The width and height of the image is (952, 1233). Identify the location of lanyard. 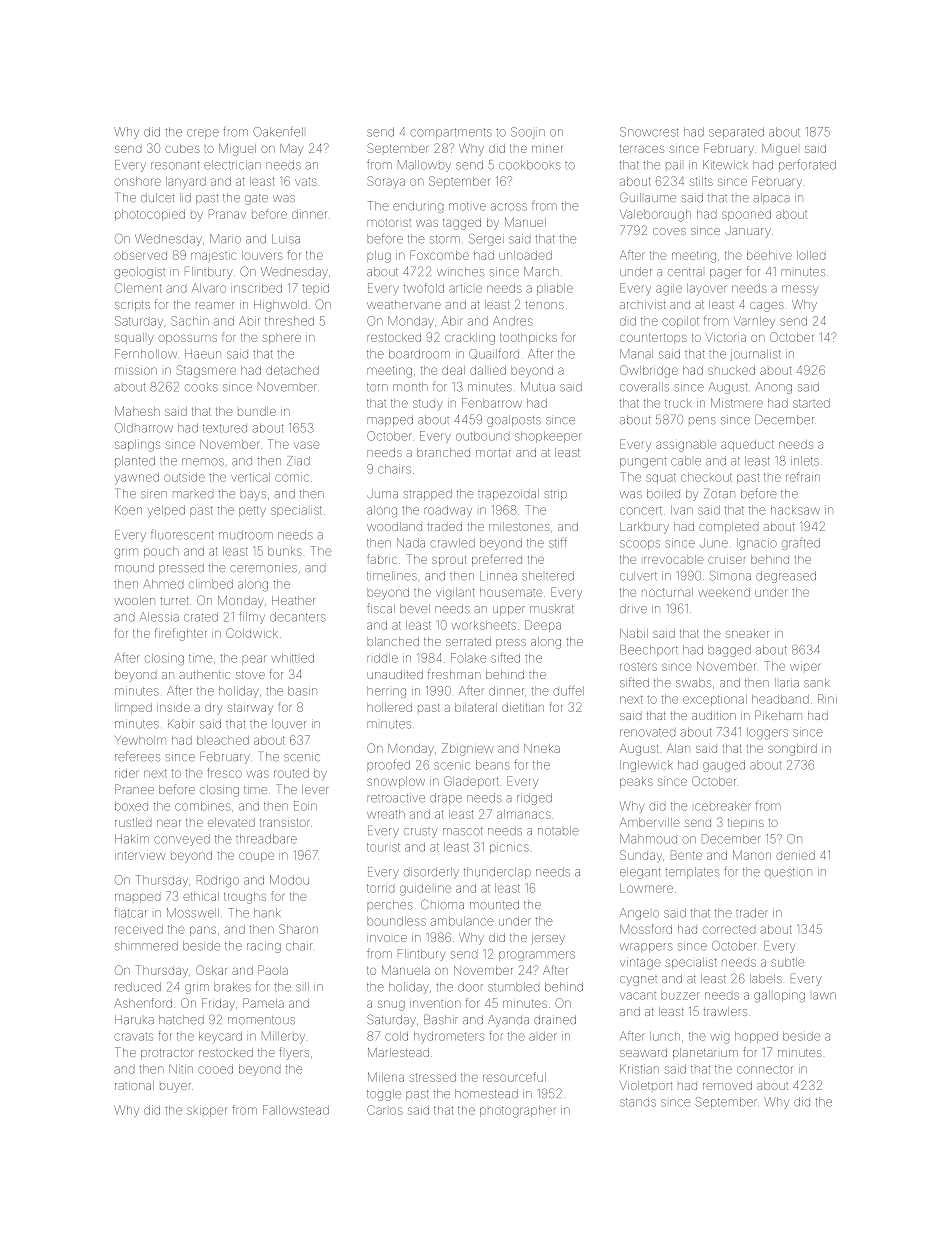
(186, 183).
